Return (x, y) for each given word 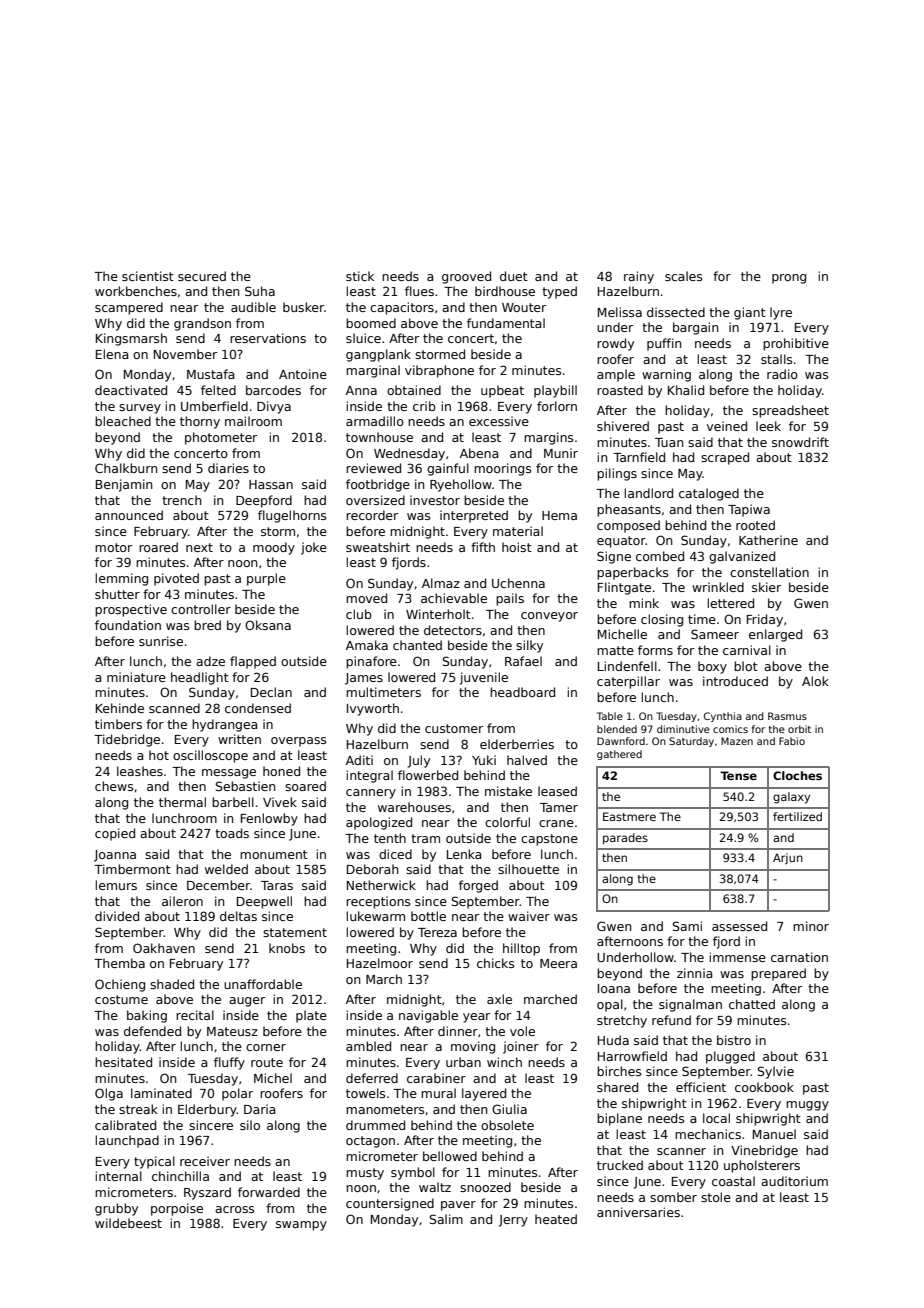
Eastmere (629, 816)
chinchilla (180, 1176)
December (218, 885)
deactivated (131, 390)
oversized (375, 500)
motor (113, 547)
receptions (378, 902)
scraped (725, 458)
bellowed (450, 1156)
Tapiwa (749, 510)
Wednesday (409, 454)
